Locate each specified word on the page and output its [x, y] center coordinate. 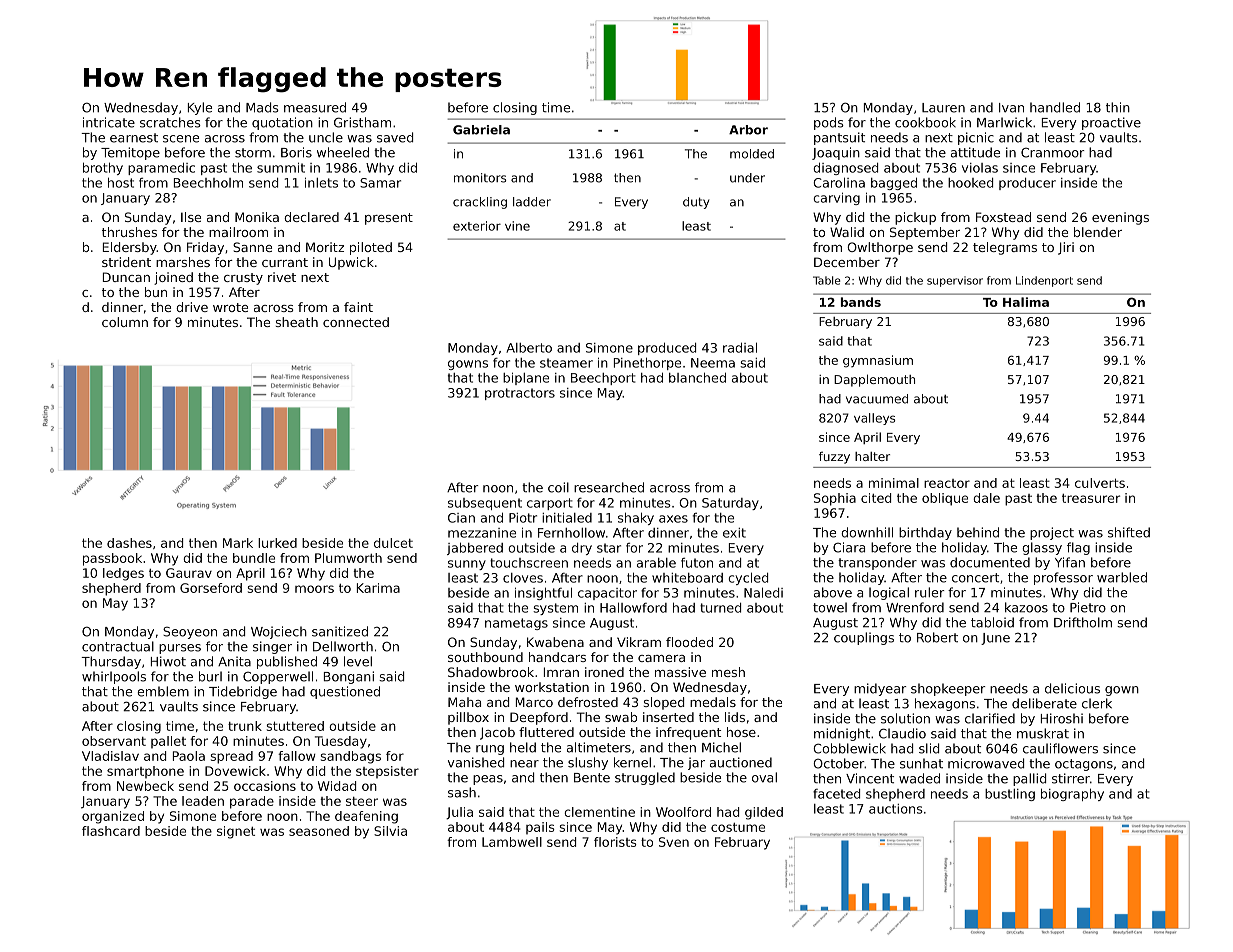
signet [236, 832]
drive [192, 307]
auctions [896, 809]
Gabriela [481, 130]
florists [615, 842]
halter [872, 456]
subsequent [485, 504]
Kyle [200, 108]
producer [1027, 184]
